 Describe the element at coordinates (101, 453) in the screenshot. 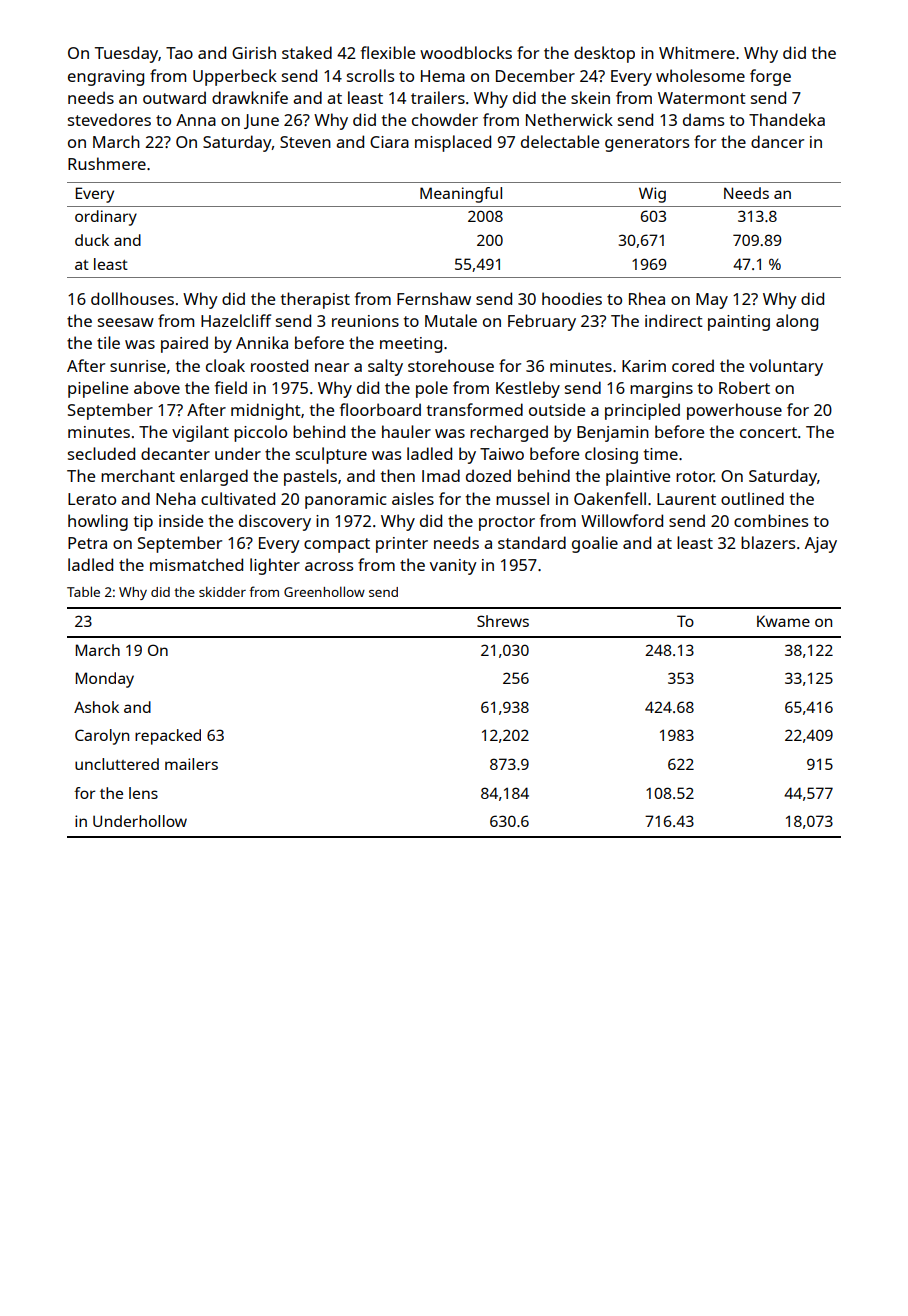

I see `secluded` at that location.
